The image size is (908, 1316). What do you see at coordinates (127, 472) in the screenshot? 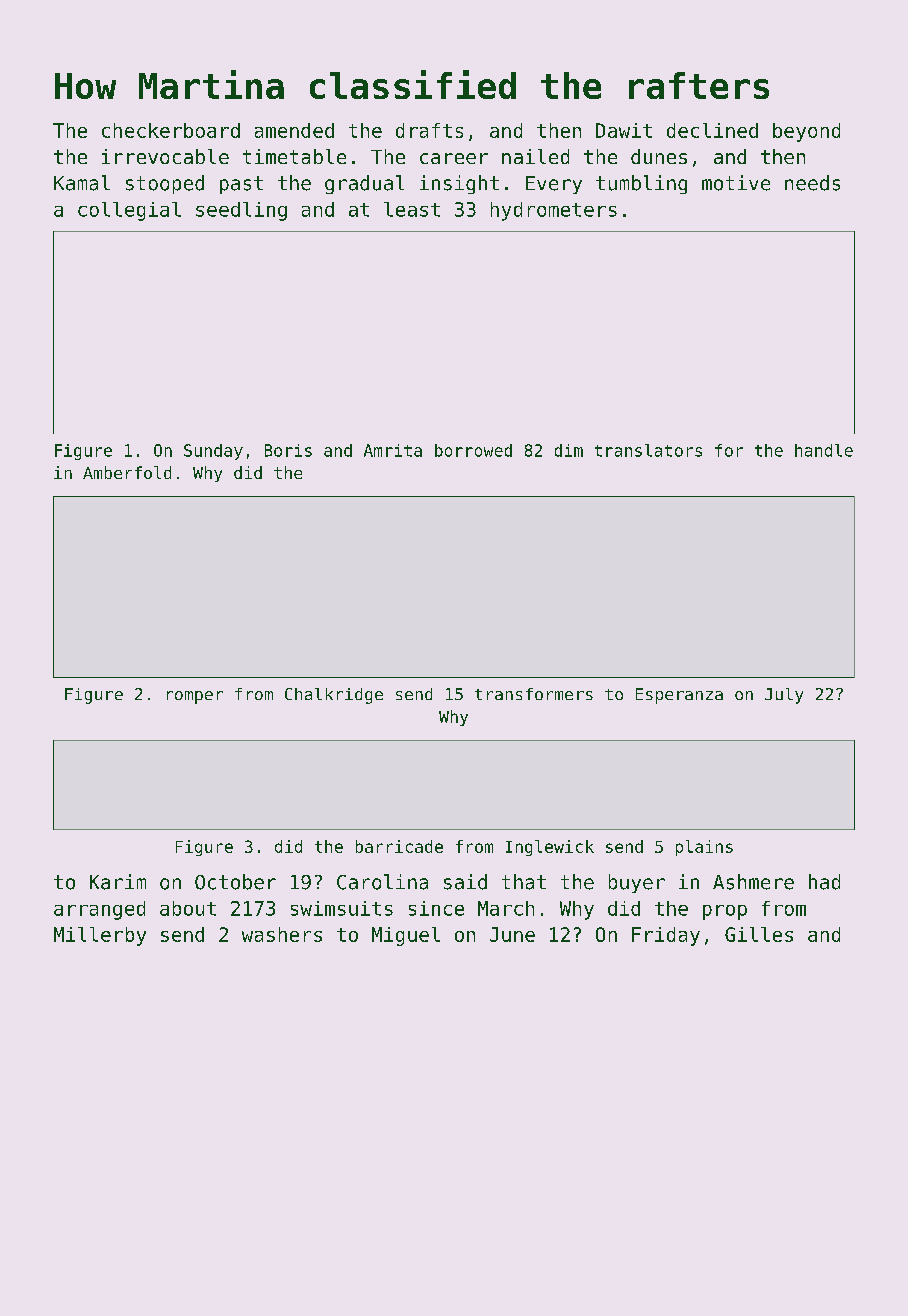
I see `Amberfold` at bounding box center [127, 472].
